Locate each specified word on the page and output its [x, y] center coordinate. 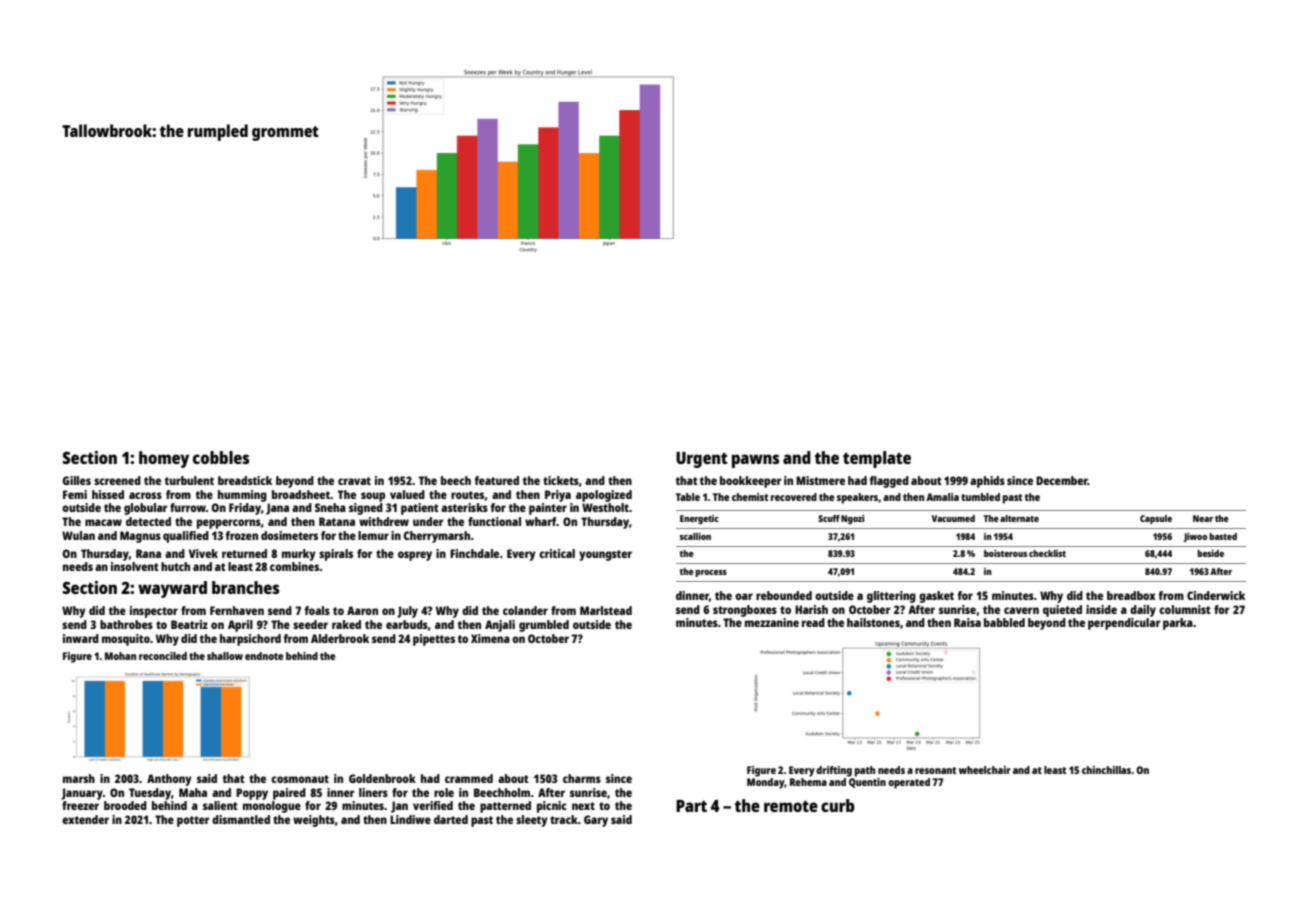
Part [691, 806]
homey [164, 459]
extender [85, 819]
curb [838, 805]
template [877, 459]
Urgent [702, 460]
